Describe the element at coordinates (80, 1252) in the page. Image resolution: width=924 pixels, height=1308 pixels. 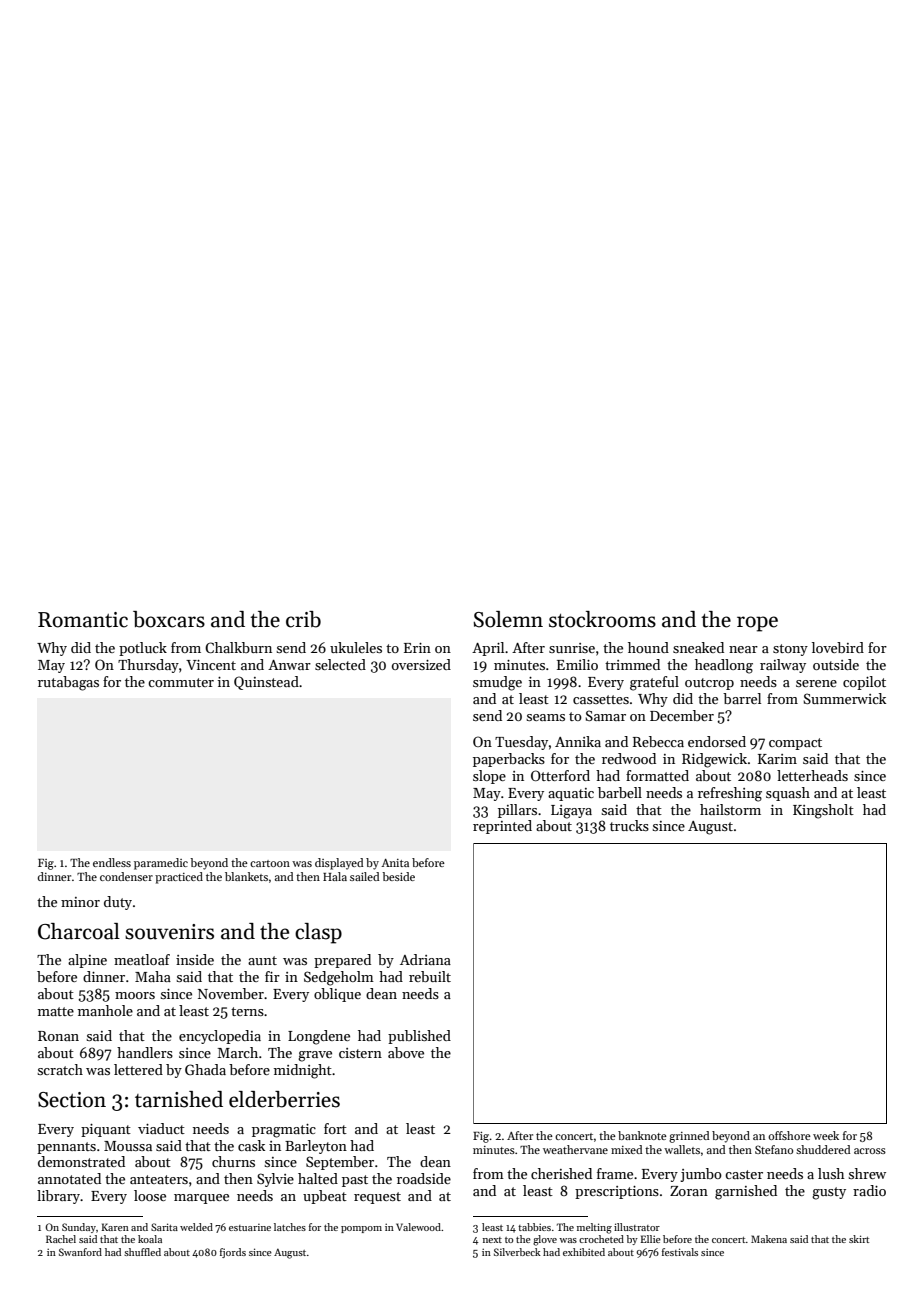
I see `Swanford` at that location.
